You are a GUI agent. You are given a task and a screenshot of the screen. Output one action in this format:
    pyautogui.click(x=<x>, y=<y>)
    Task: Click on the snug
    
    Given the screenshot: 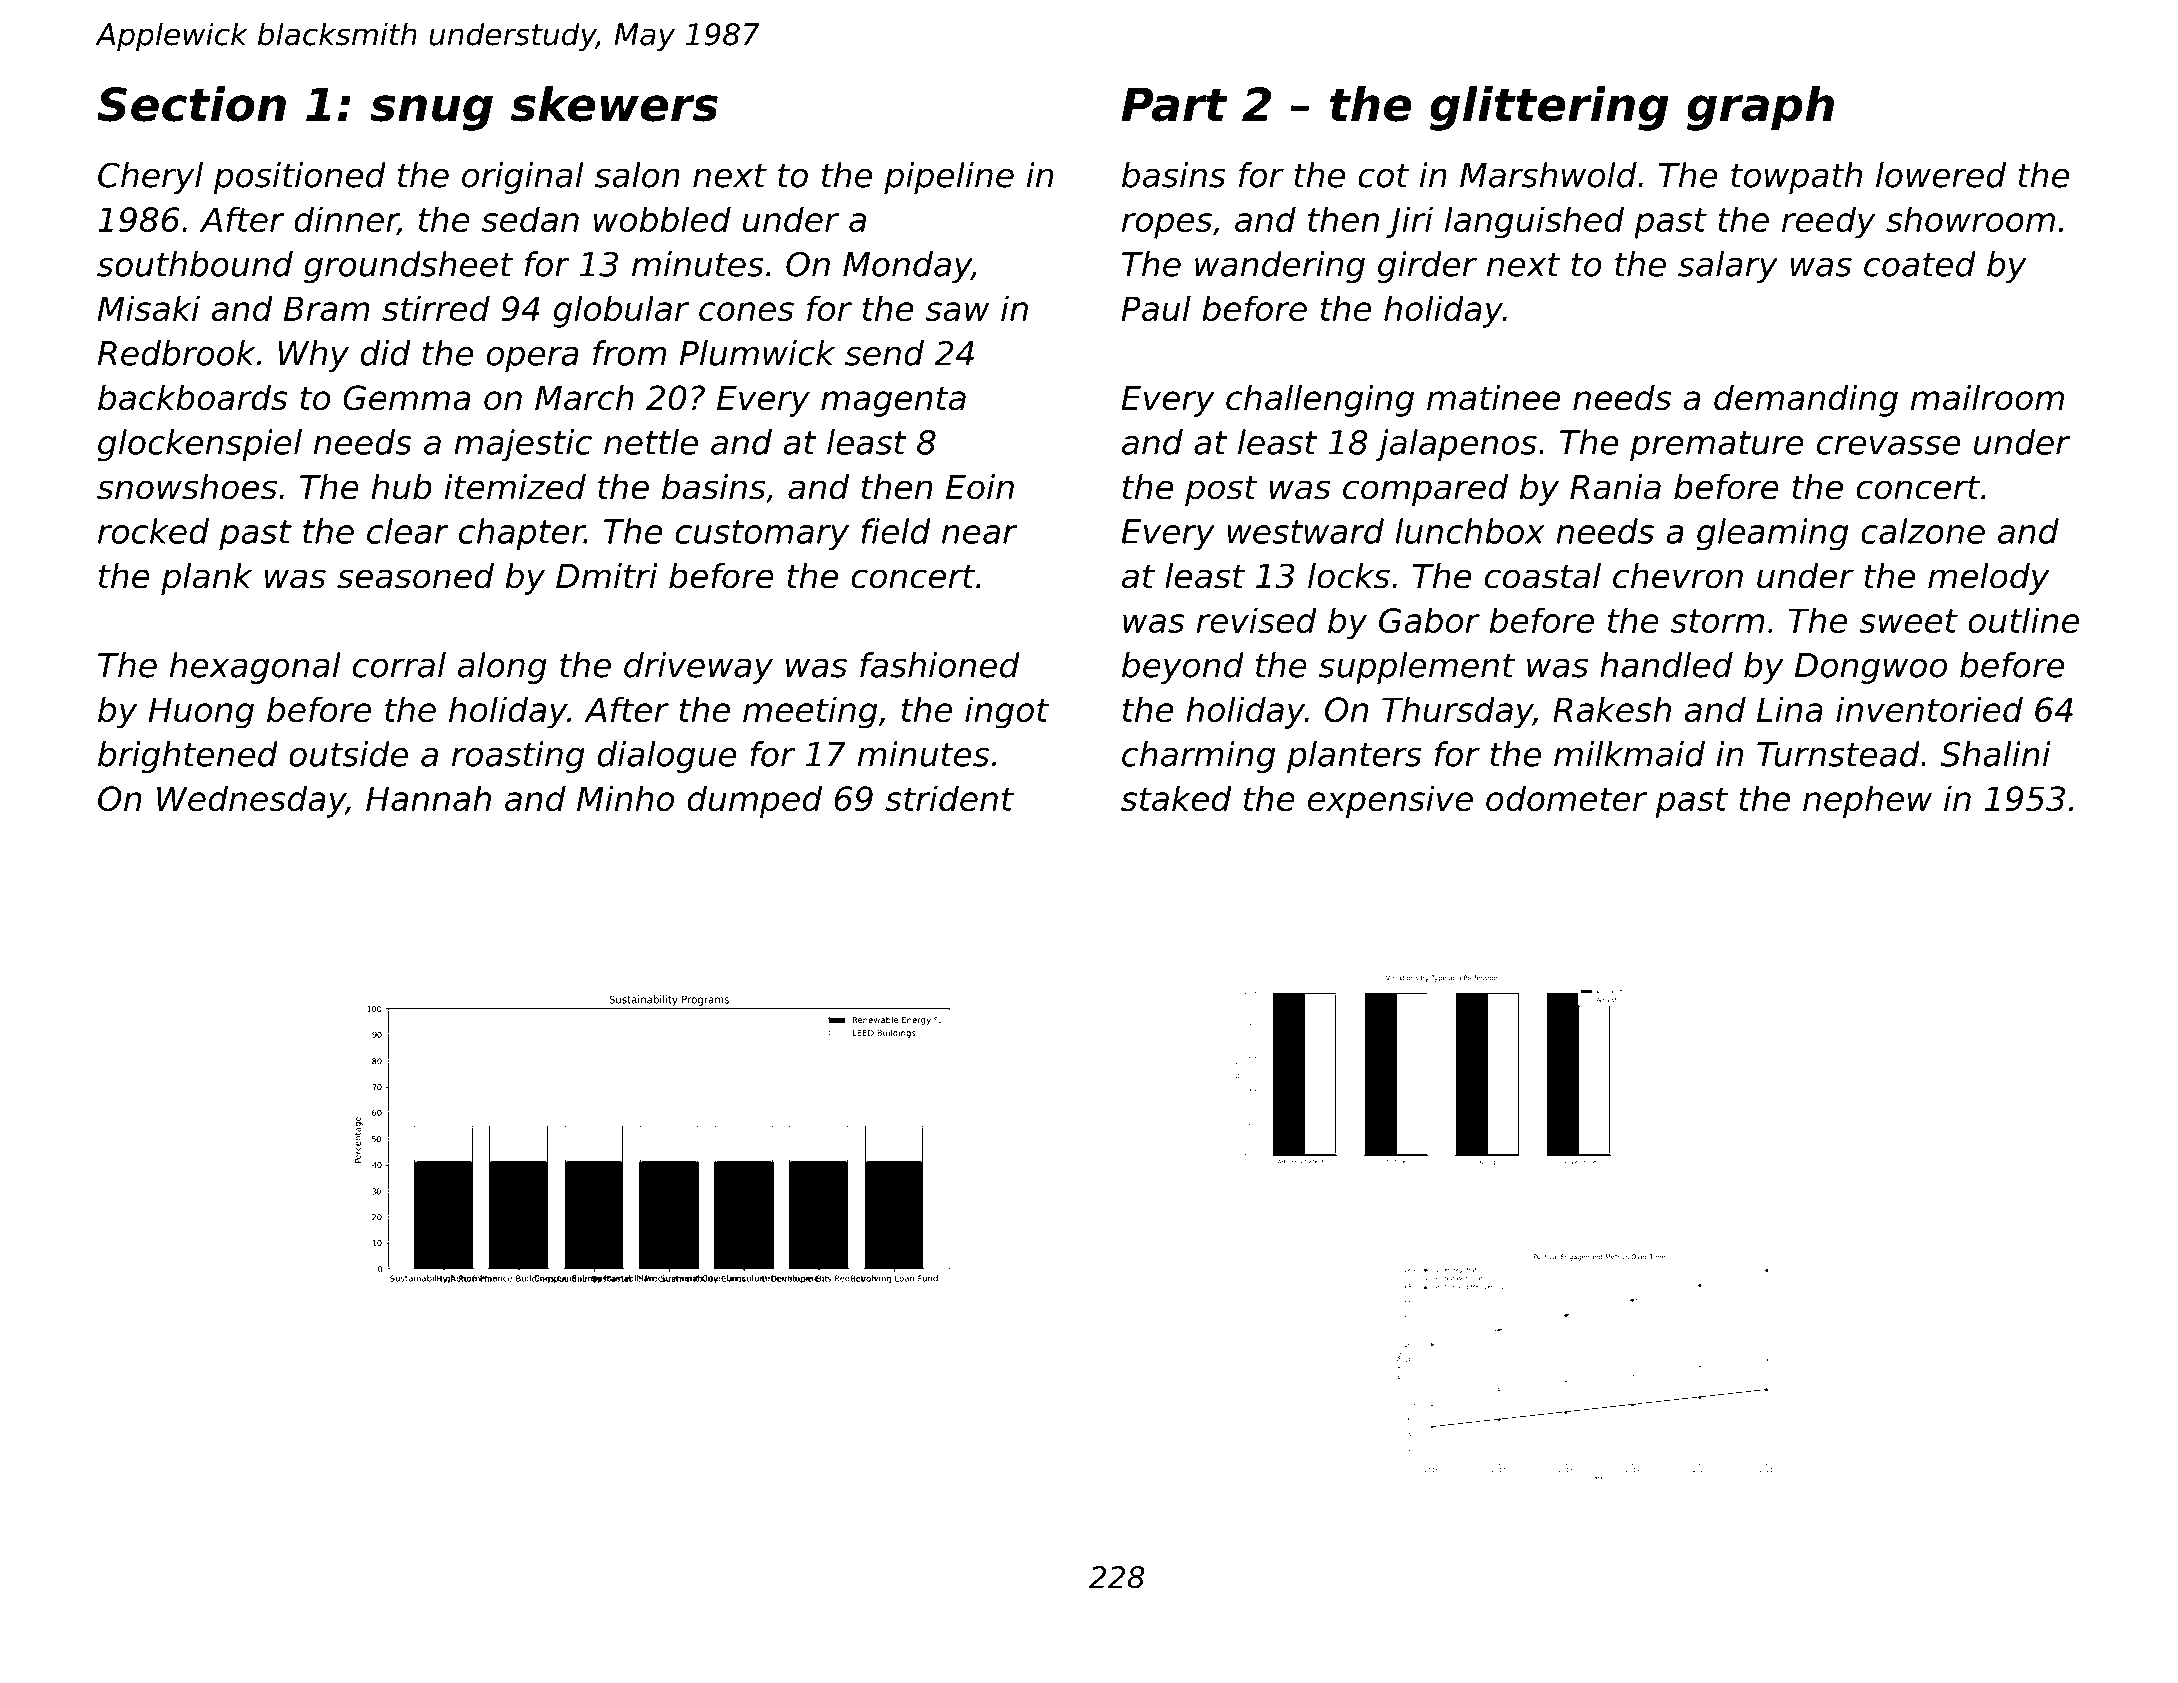 What is the action you would take?
    pyautogui.click(x=431, y=113)
